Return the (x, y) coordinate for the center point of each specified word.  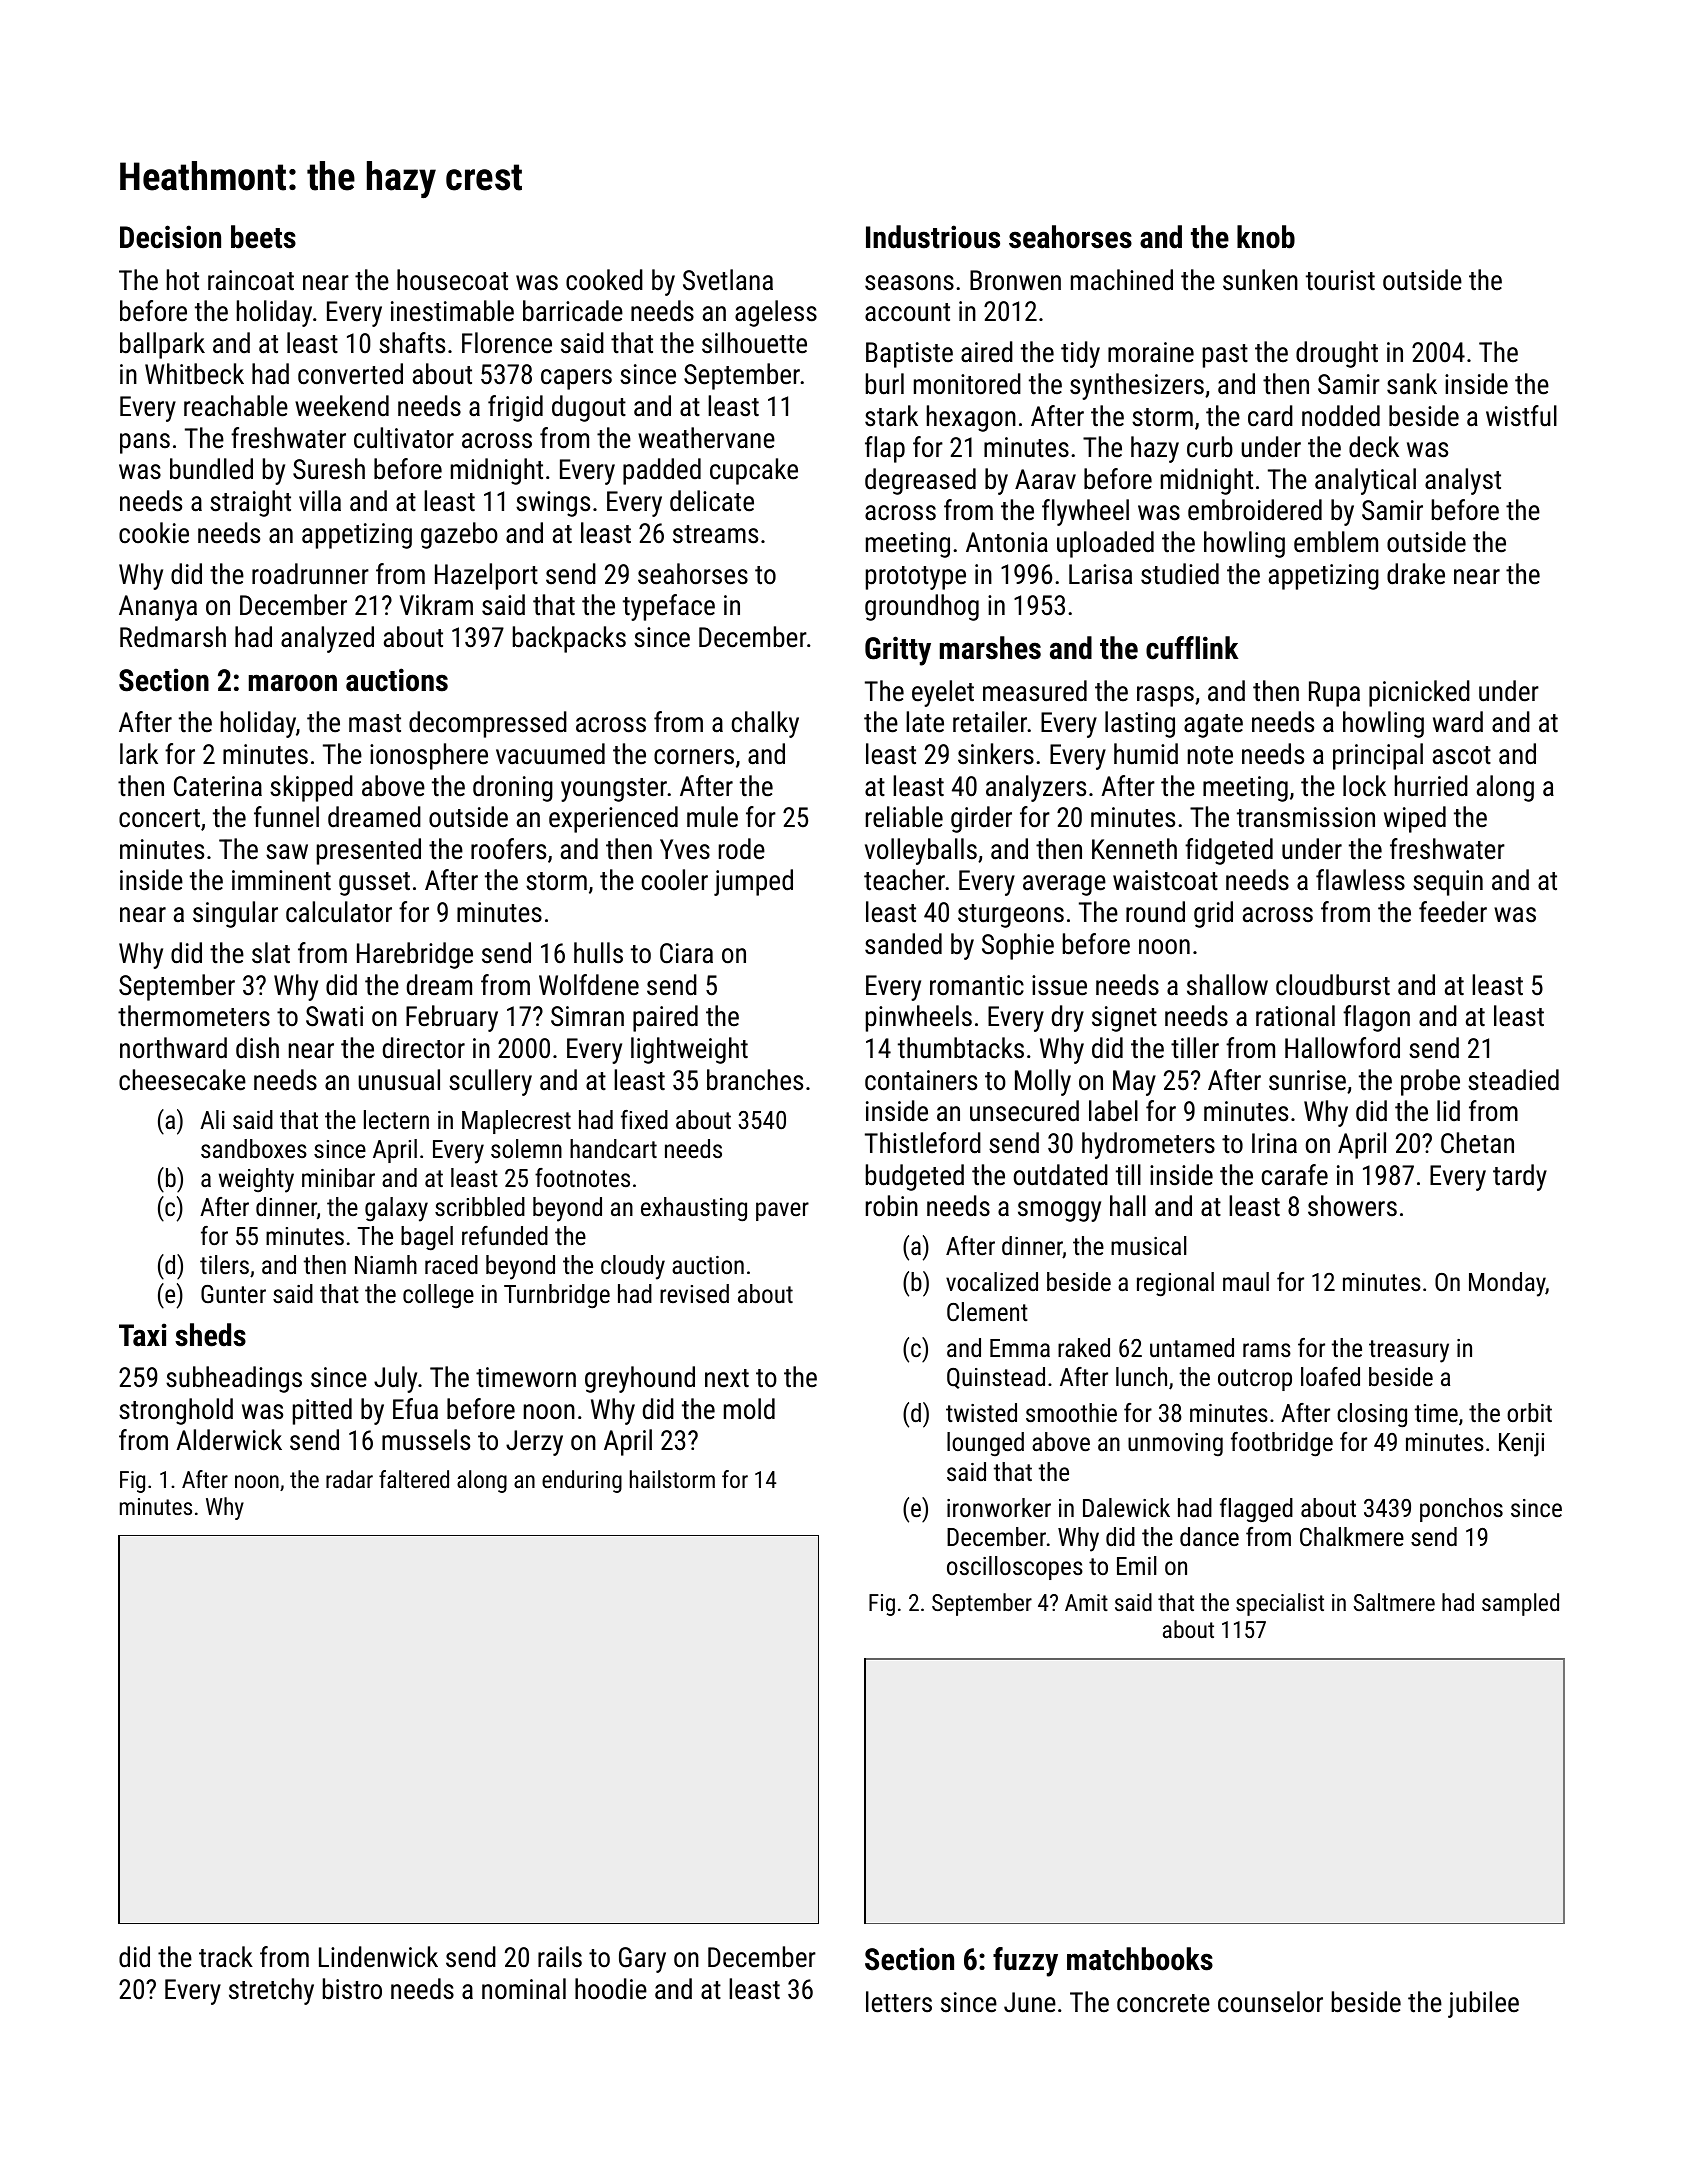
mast (375, 723)
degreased (920, 481)
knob (1266, 237)
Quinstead (996, 1378)
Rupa (1334, 694)
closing (1372, 1415)
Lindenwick (378, 1957)
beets (263, 237)
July (395, 1379)
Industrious (933, 237)
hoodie (611, 1989)
